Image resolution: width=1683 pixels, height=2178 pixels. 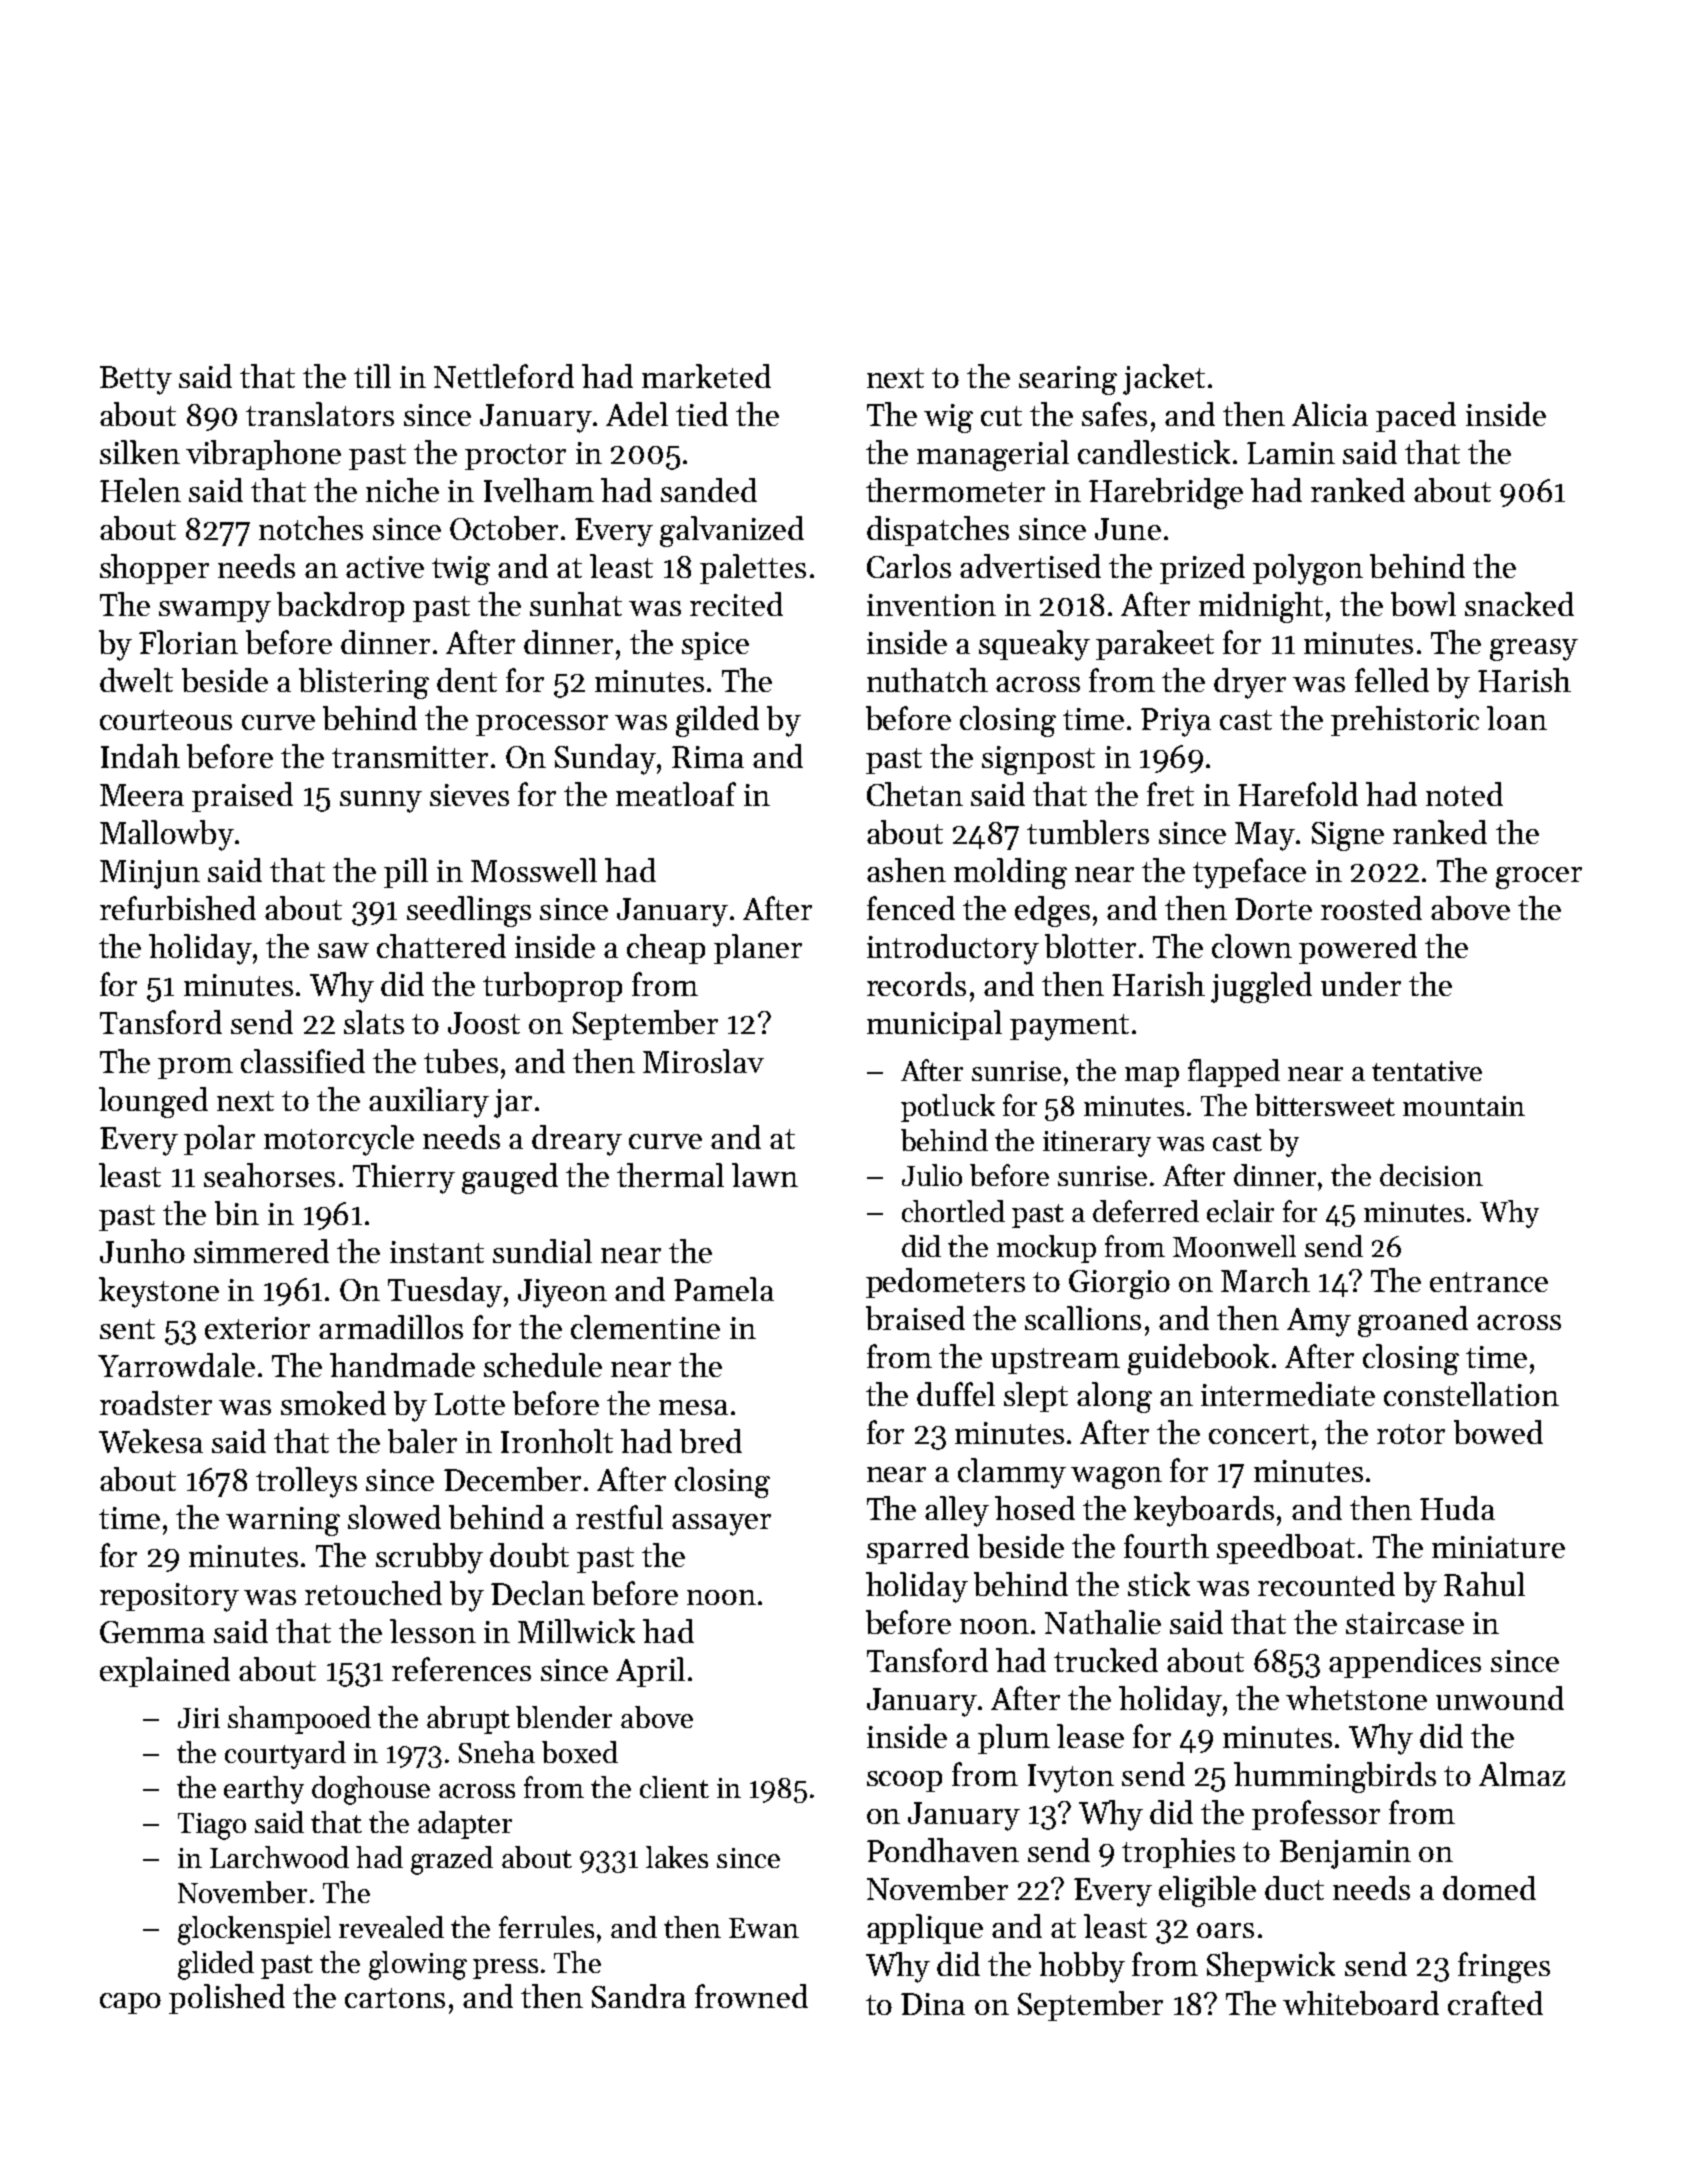 What do you see at coordinates (650, 1672) in the document?
I see `April` at bounding box center [650, 1672].
